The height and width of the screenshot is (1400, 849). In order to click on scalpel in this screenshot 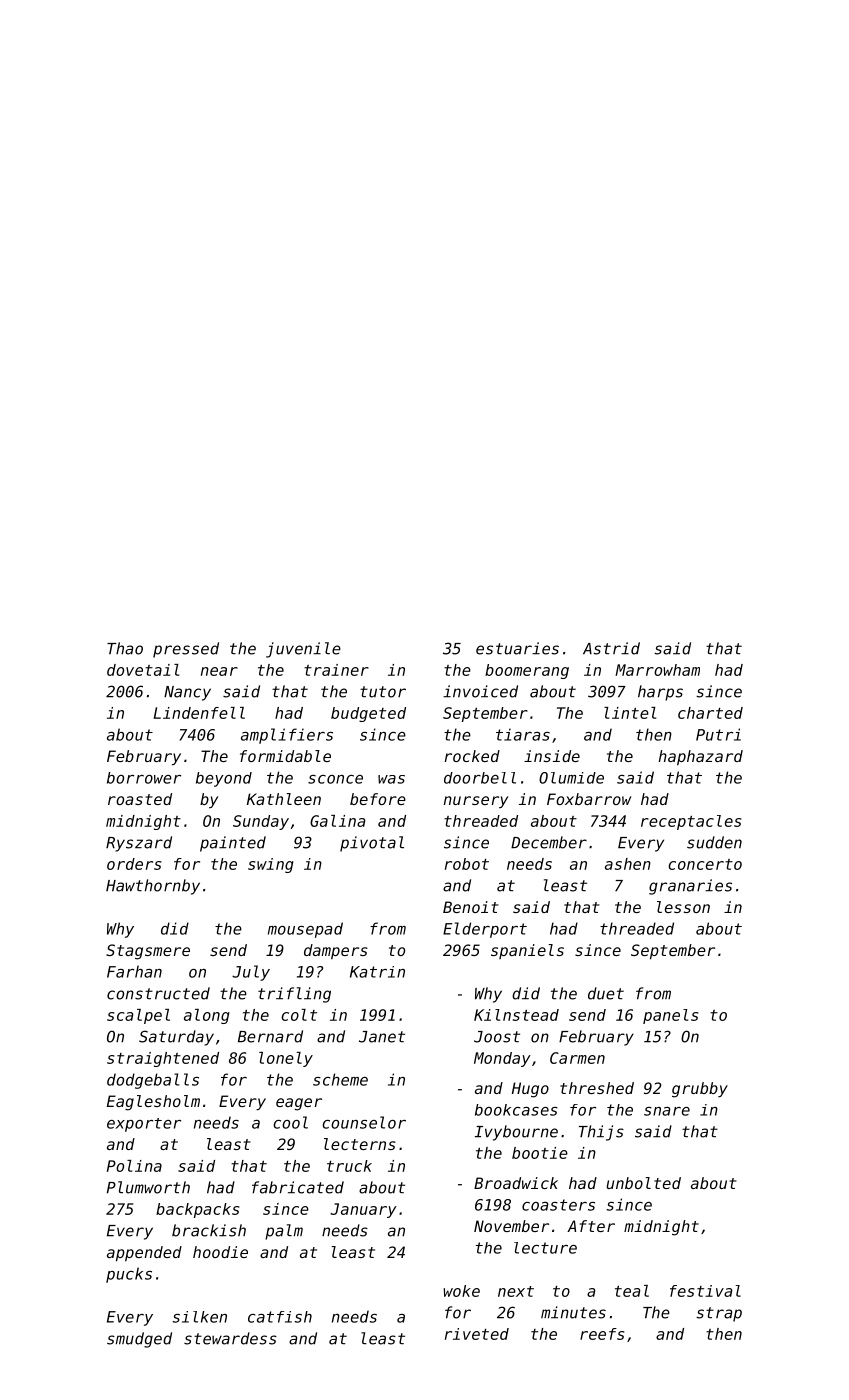, I will do `click(138, 1016)`.
